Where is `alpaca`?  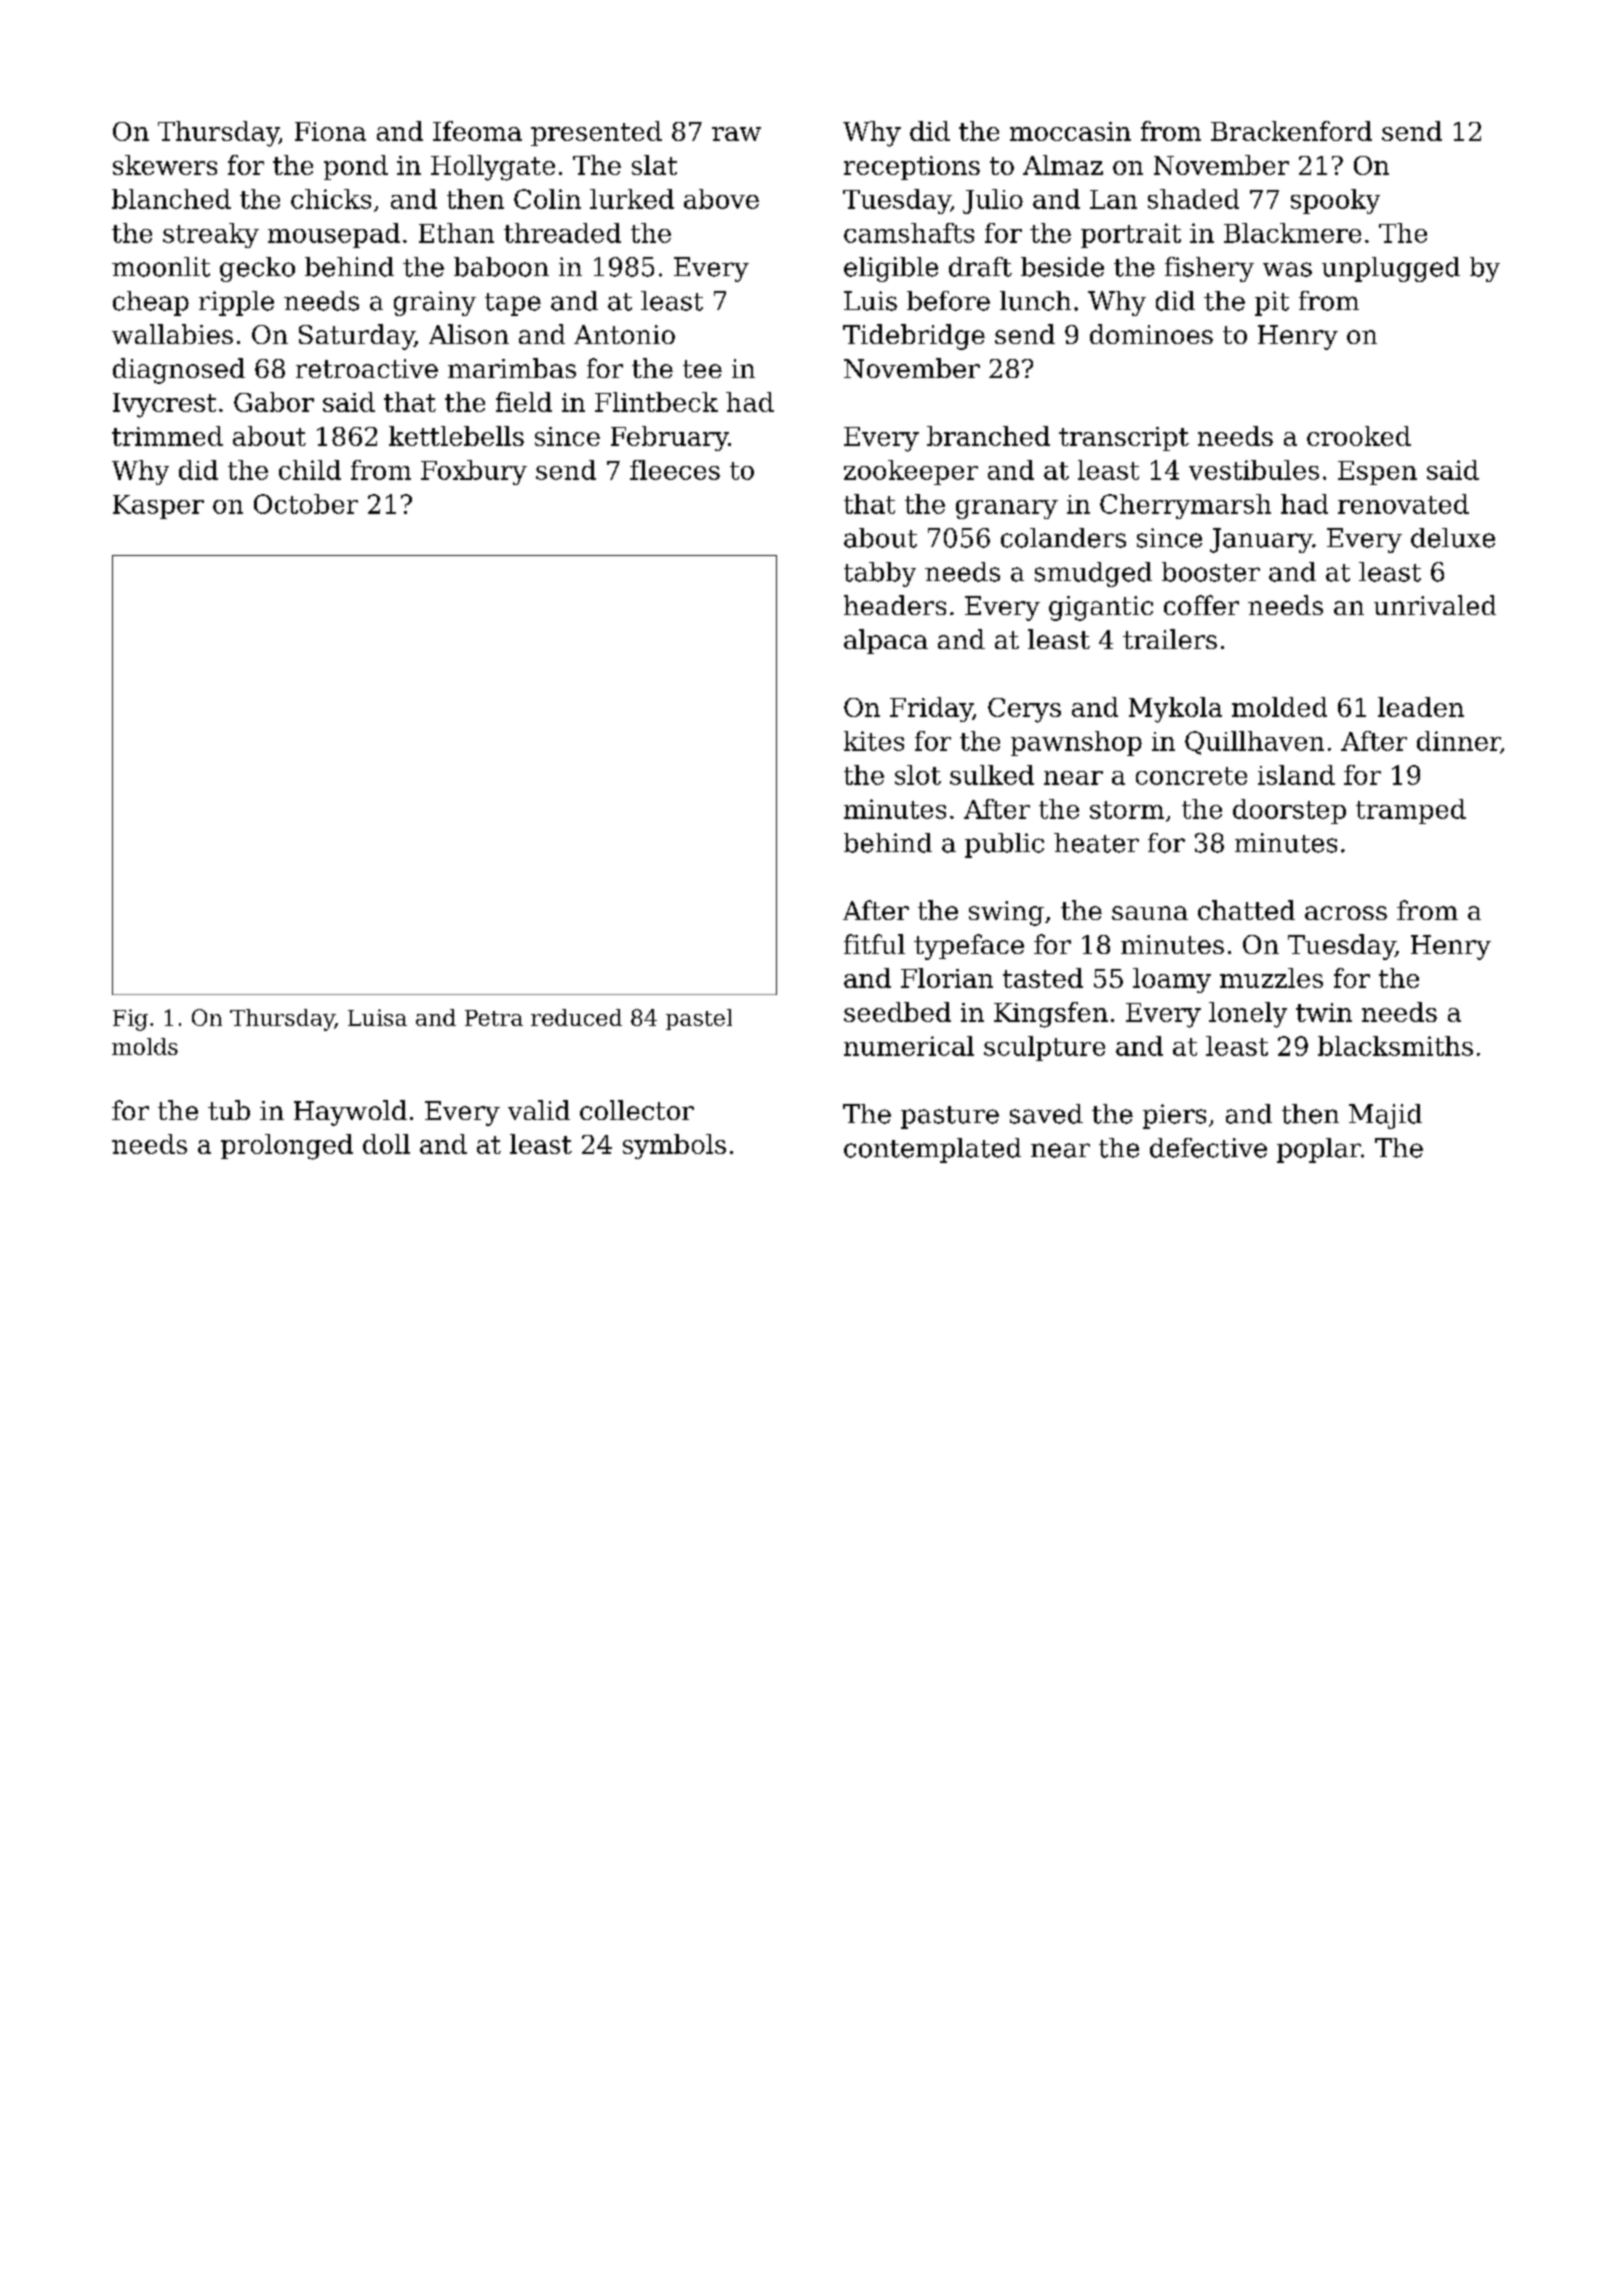 alpaca is located at coordinates (886, 641).
